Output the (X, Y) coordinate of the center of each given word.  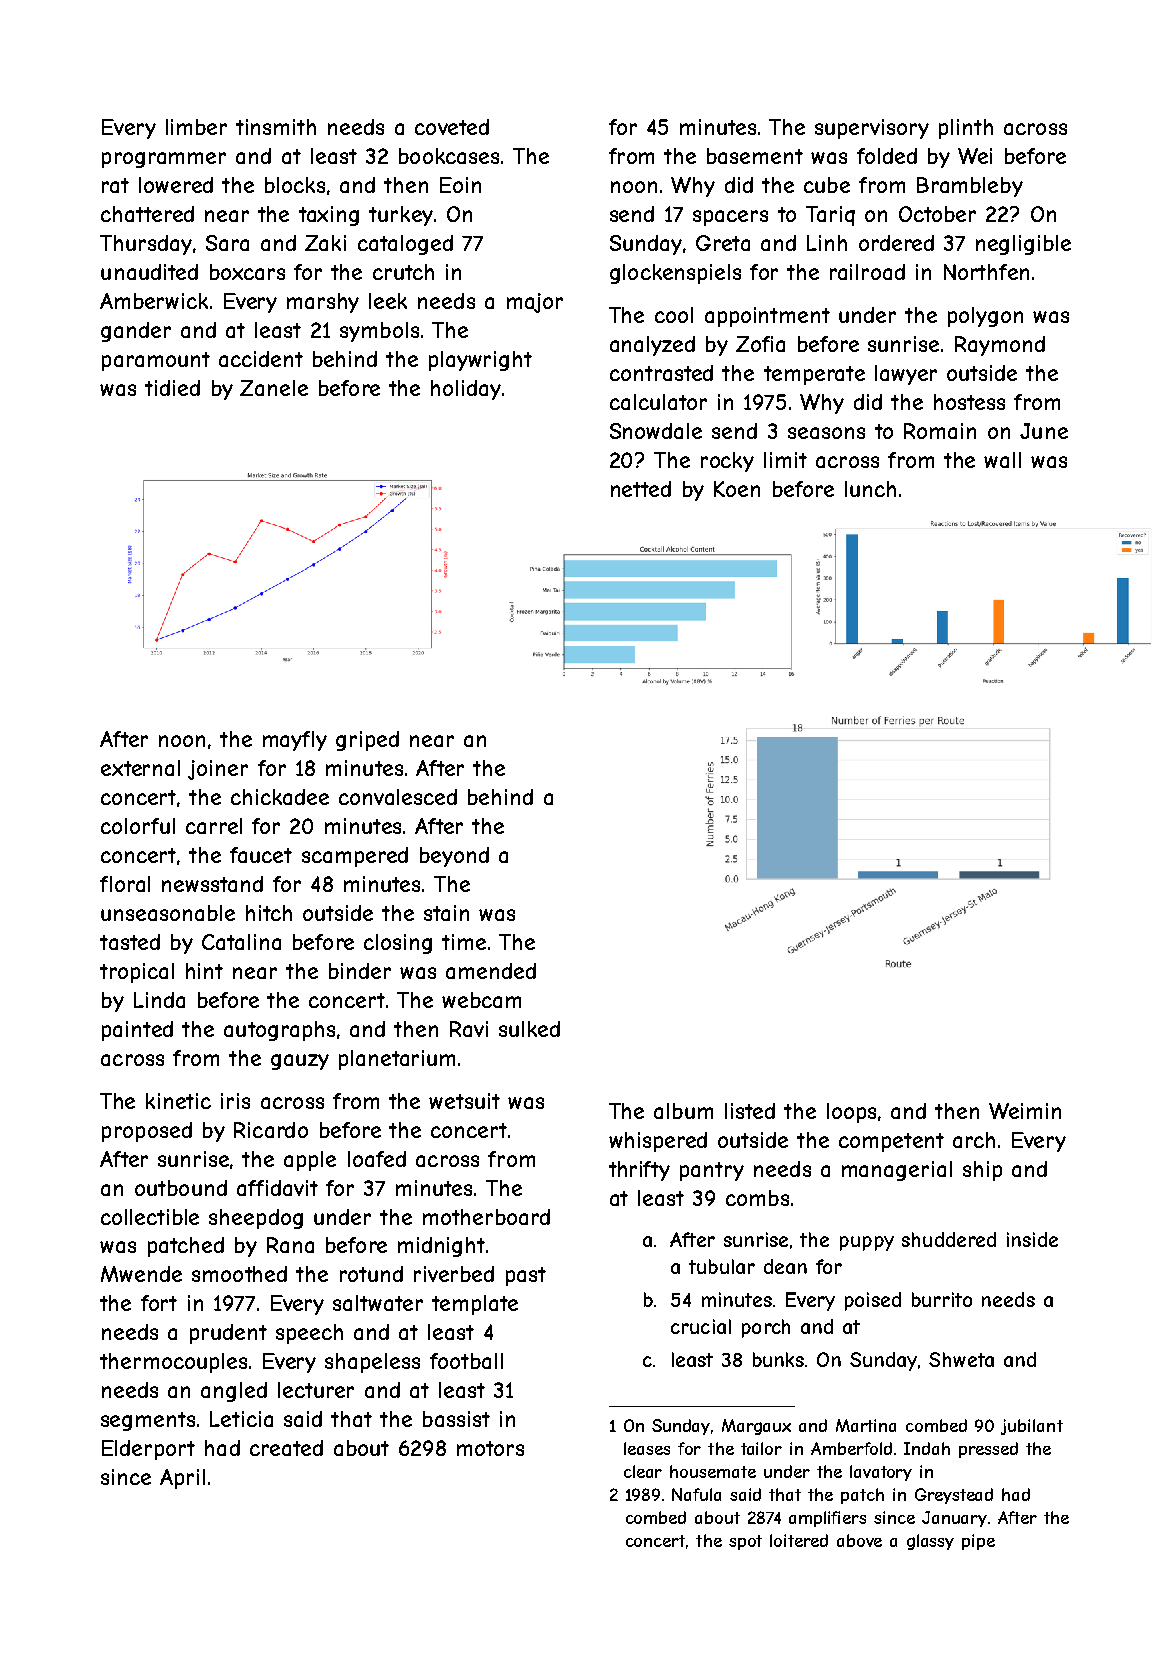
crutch (403, 272)
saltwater (378, 1303)
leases (647, 1448)
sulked (529, 1029)
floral (125, 884)
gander (136, 332)
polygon (985, 317)
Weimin (1025, 1111)
